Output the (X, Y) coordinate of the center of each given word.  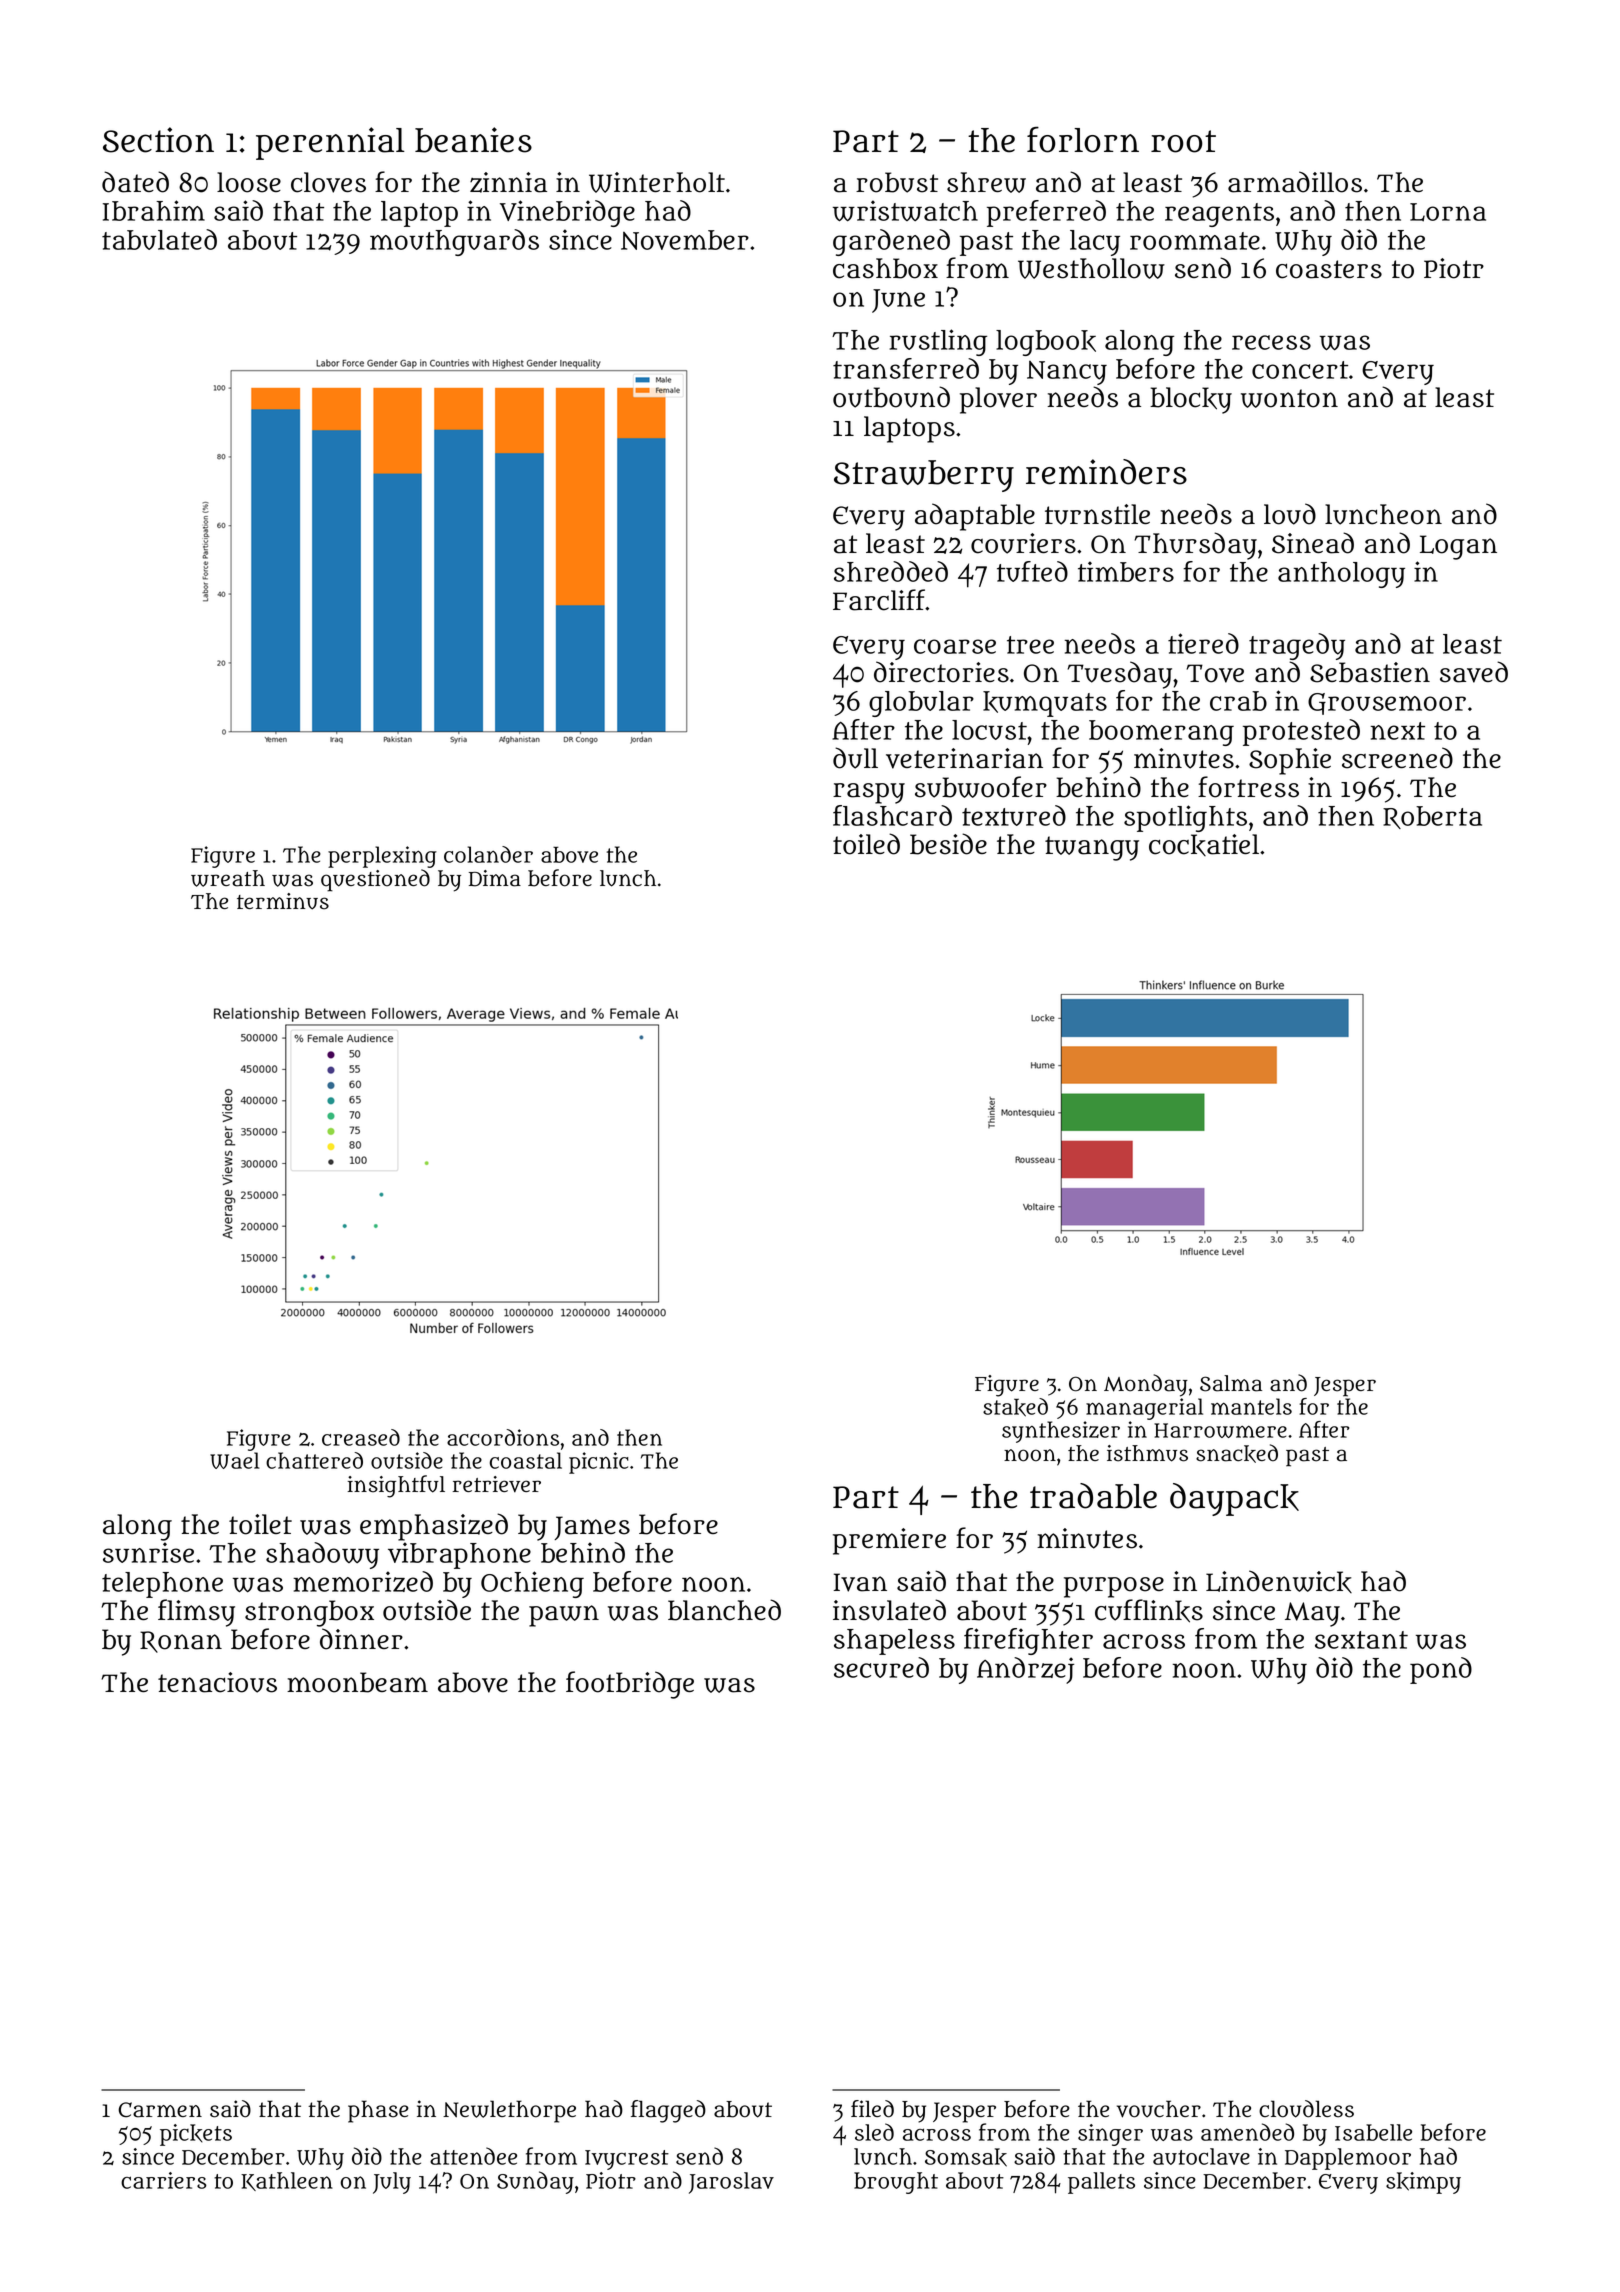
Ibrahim (154, 210)
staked (1015, 1407)
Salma (1231, 1383)
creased (361, 1437)
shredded (891, 571)
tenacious (217, 1682)
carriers (164, 2180)
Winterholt (657, 182)
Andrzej (1025, 1670)
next (1398, 731)
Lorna (1448, 212)
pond (1441, 1670)
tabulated (159, 239)
